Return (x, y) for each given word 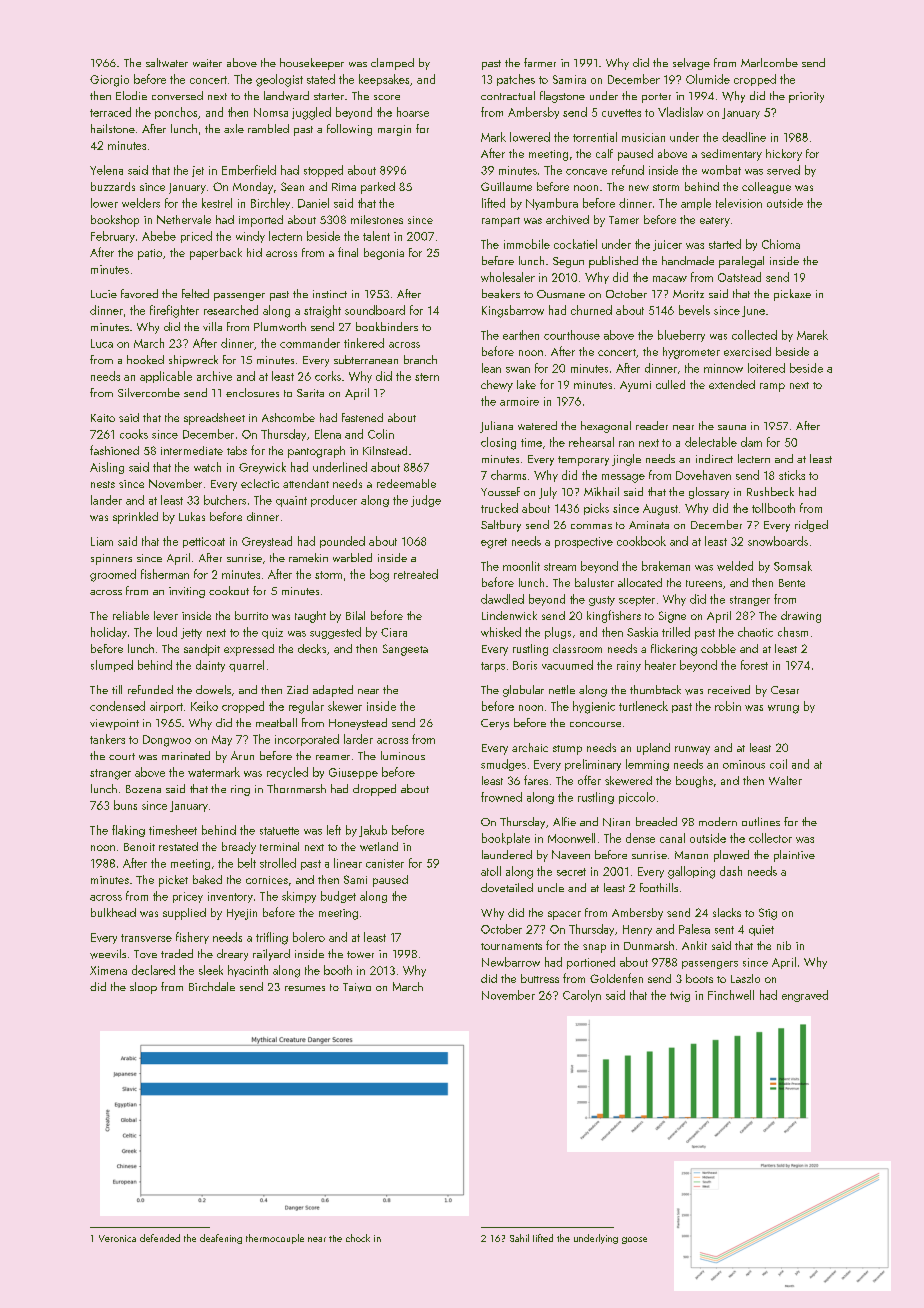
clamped (392, 64)
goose (634, 1240)
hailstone (113, 128)
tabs (237, 450)
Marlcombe (769, 62)
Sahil (519, 1238)
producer (334, 501)
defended (160, 1238)
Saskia (642, 632)
